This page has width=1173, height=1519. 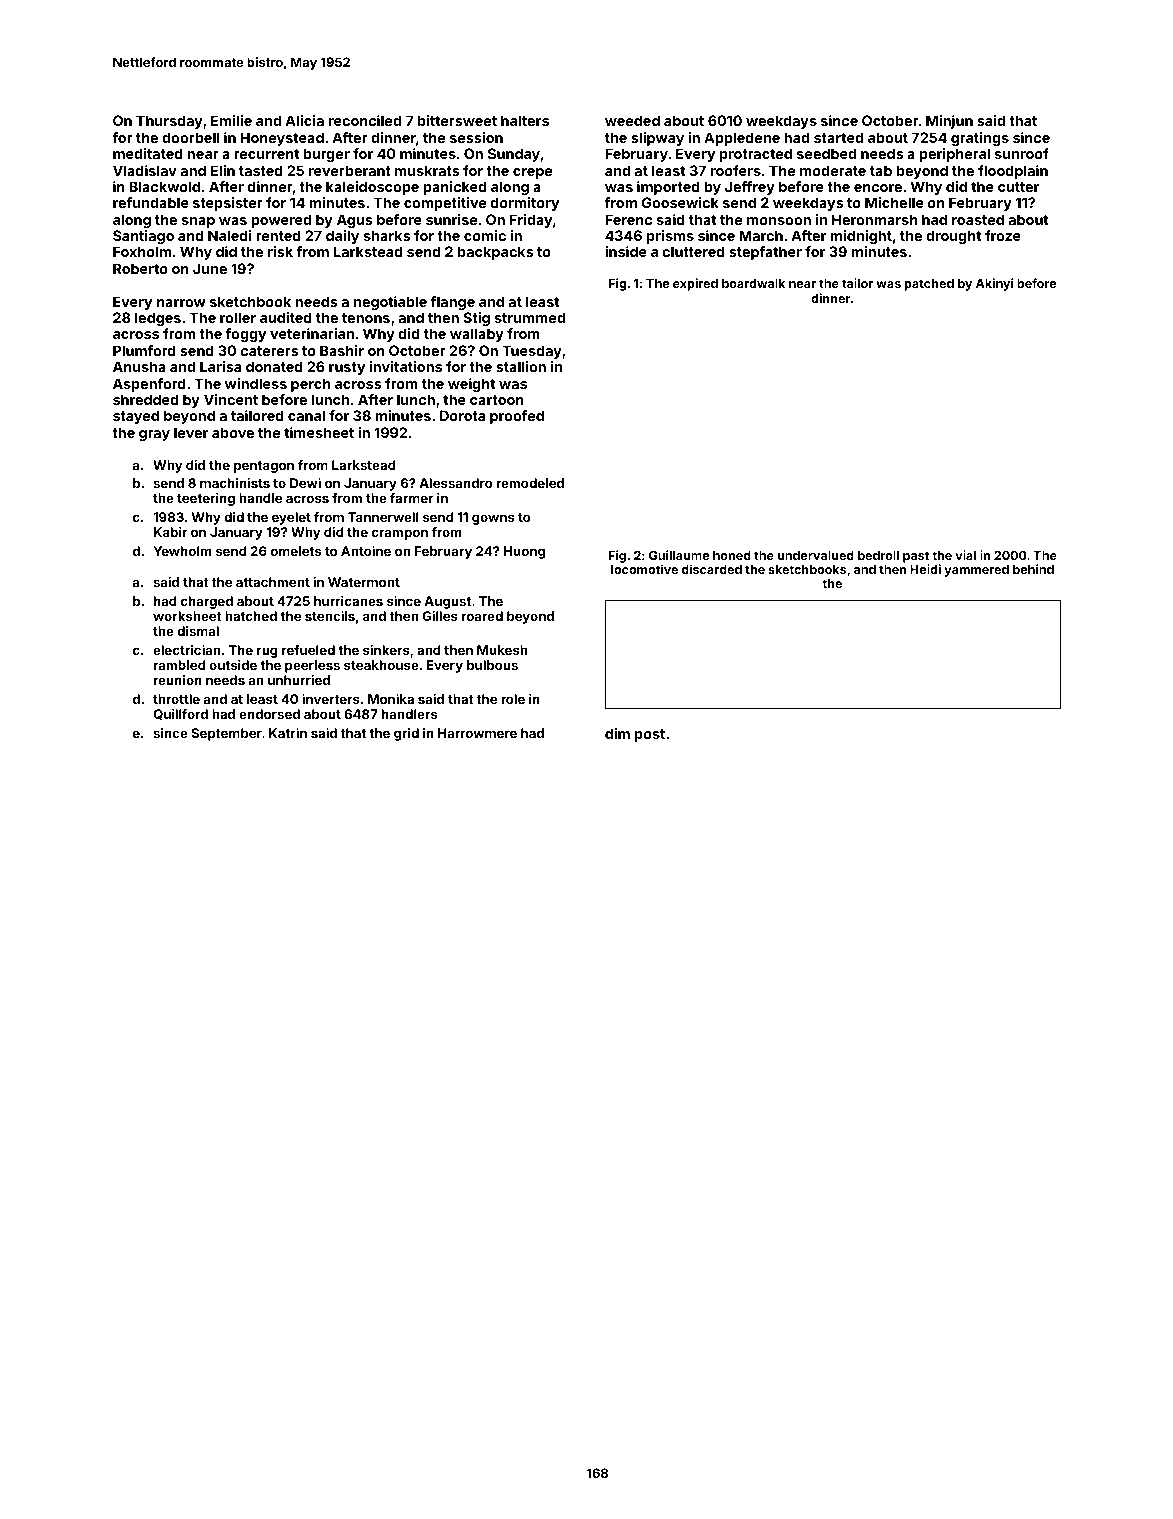 What do you see at coordinates (390, 303) in the page?
I see `negotiable` at bounding box center [390, 303].
